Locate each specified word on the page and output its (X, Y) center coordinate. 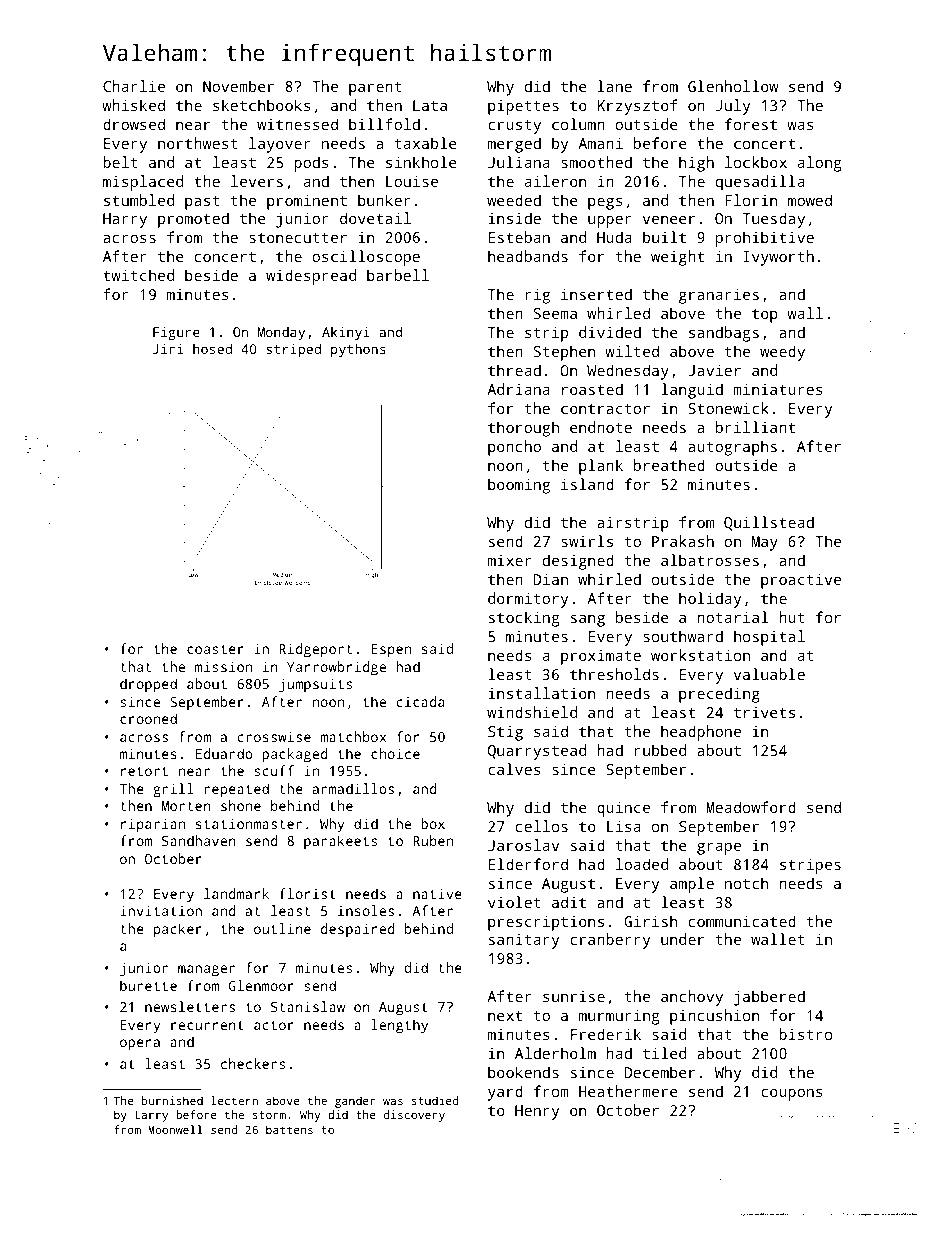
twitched (138, 275)
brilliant (755, 427)
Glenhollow (733, 86)
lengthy (399, 1026)
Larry (151, 1116)
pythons (358, 350)
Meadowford (751, 807)
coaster (215, 649)
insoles (366, 910)
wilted (632, 351)
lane (615, 86)
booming (519, 486)
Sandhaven (199, 840)
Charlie (134, 86)
